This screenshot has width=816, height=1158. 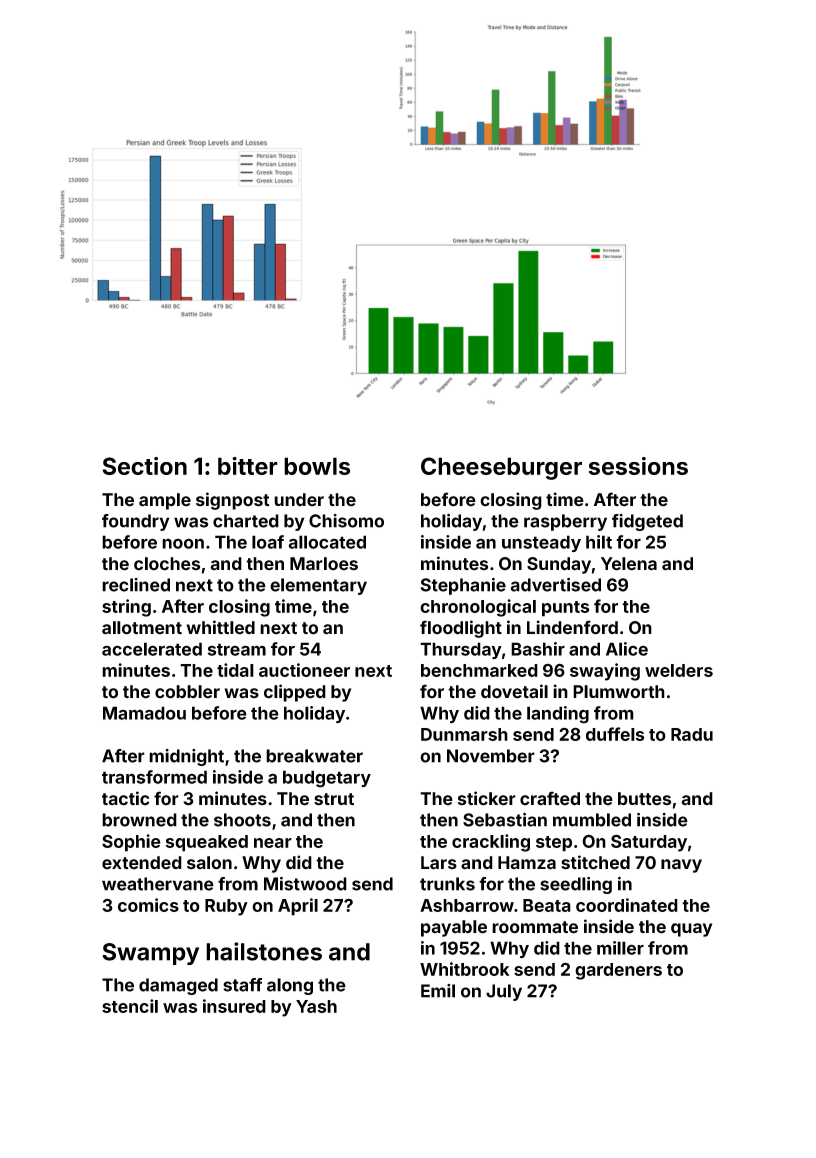 What do you see at coordinates (317, 466) in the screenshot?
I see `bowls` at bounding box center [317, 466].
